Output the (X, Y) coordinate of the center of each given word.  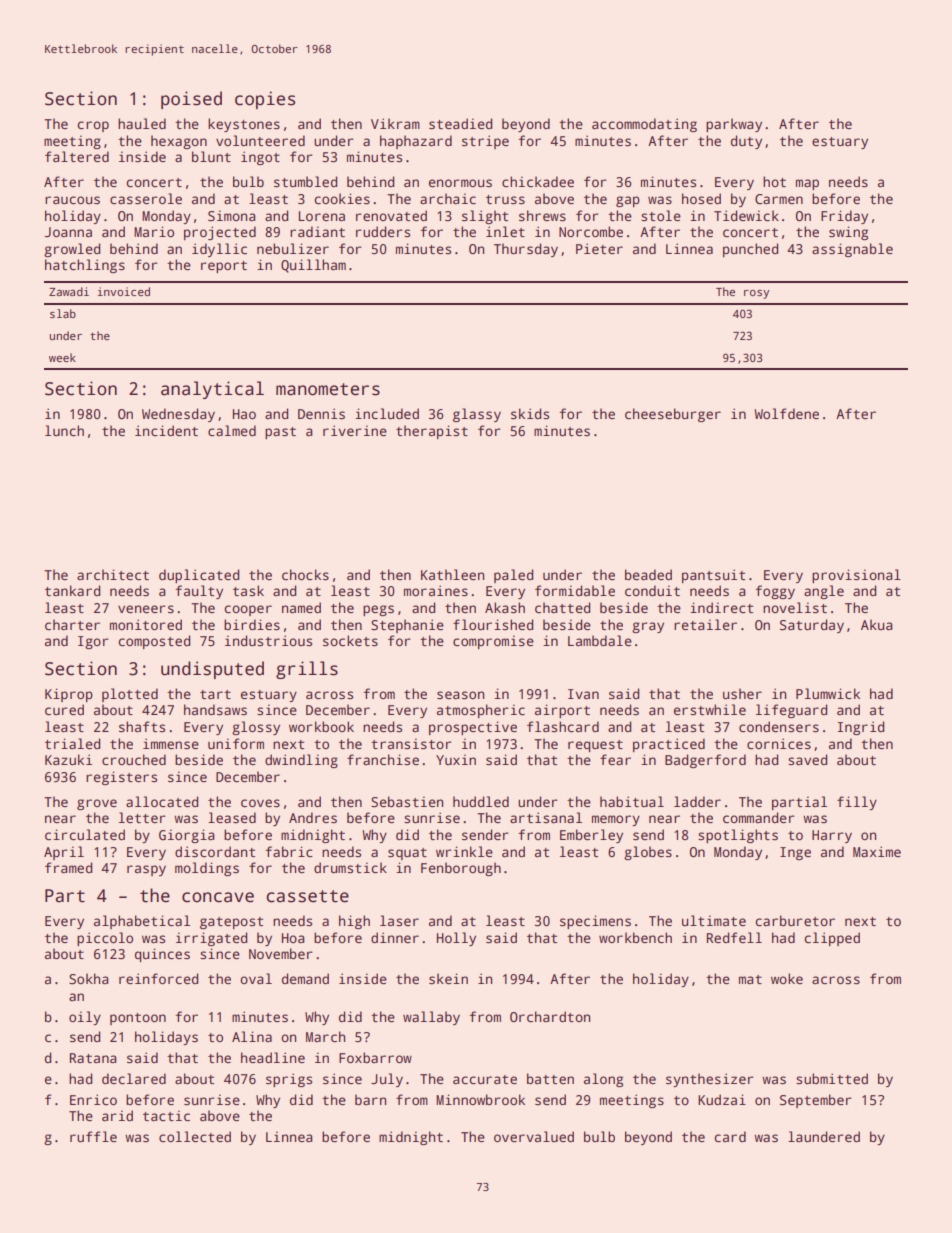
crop (93, 126)
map (807, 184)
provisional (856, 576)
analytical (212, 390)
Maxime (877, 851)
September (816, 1101)
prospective (473, 728)
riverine (355, 430)
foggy (775, 592)
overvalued (534, 1136)
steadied (460, 123)
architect (113, 574)
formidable (575, 590)
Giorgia (186, 836)
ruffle (93, 1136)
